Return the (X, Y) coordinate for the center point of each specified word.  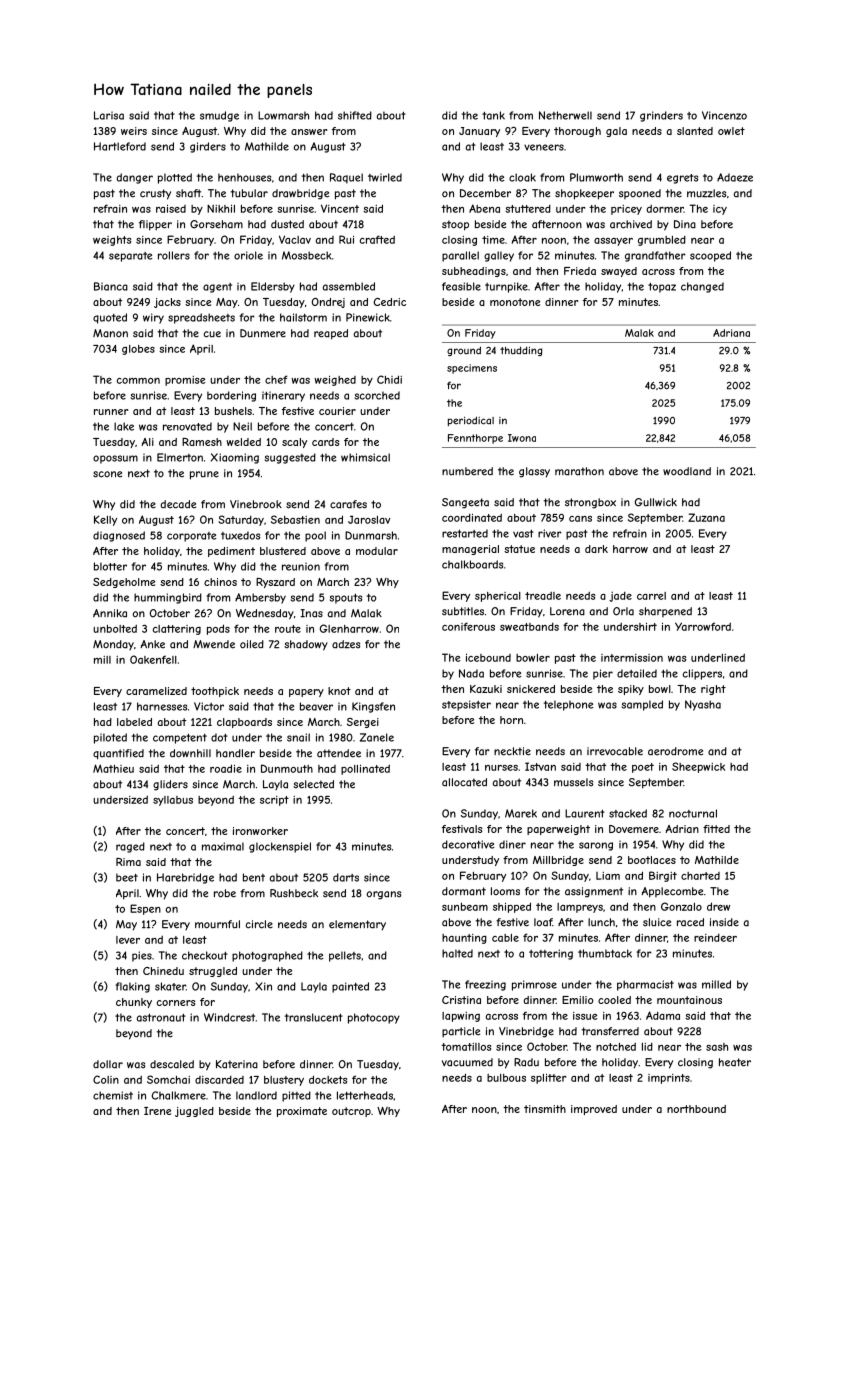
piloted (110, 738)
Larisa (109, 115)
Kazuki (486, 689)
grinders (661, 116)
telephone (568, 705)
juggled (194, 1112)
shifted (355, 115)
